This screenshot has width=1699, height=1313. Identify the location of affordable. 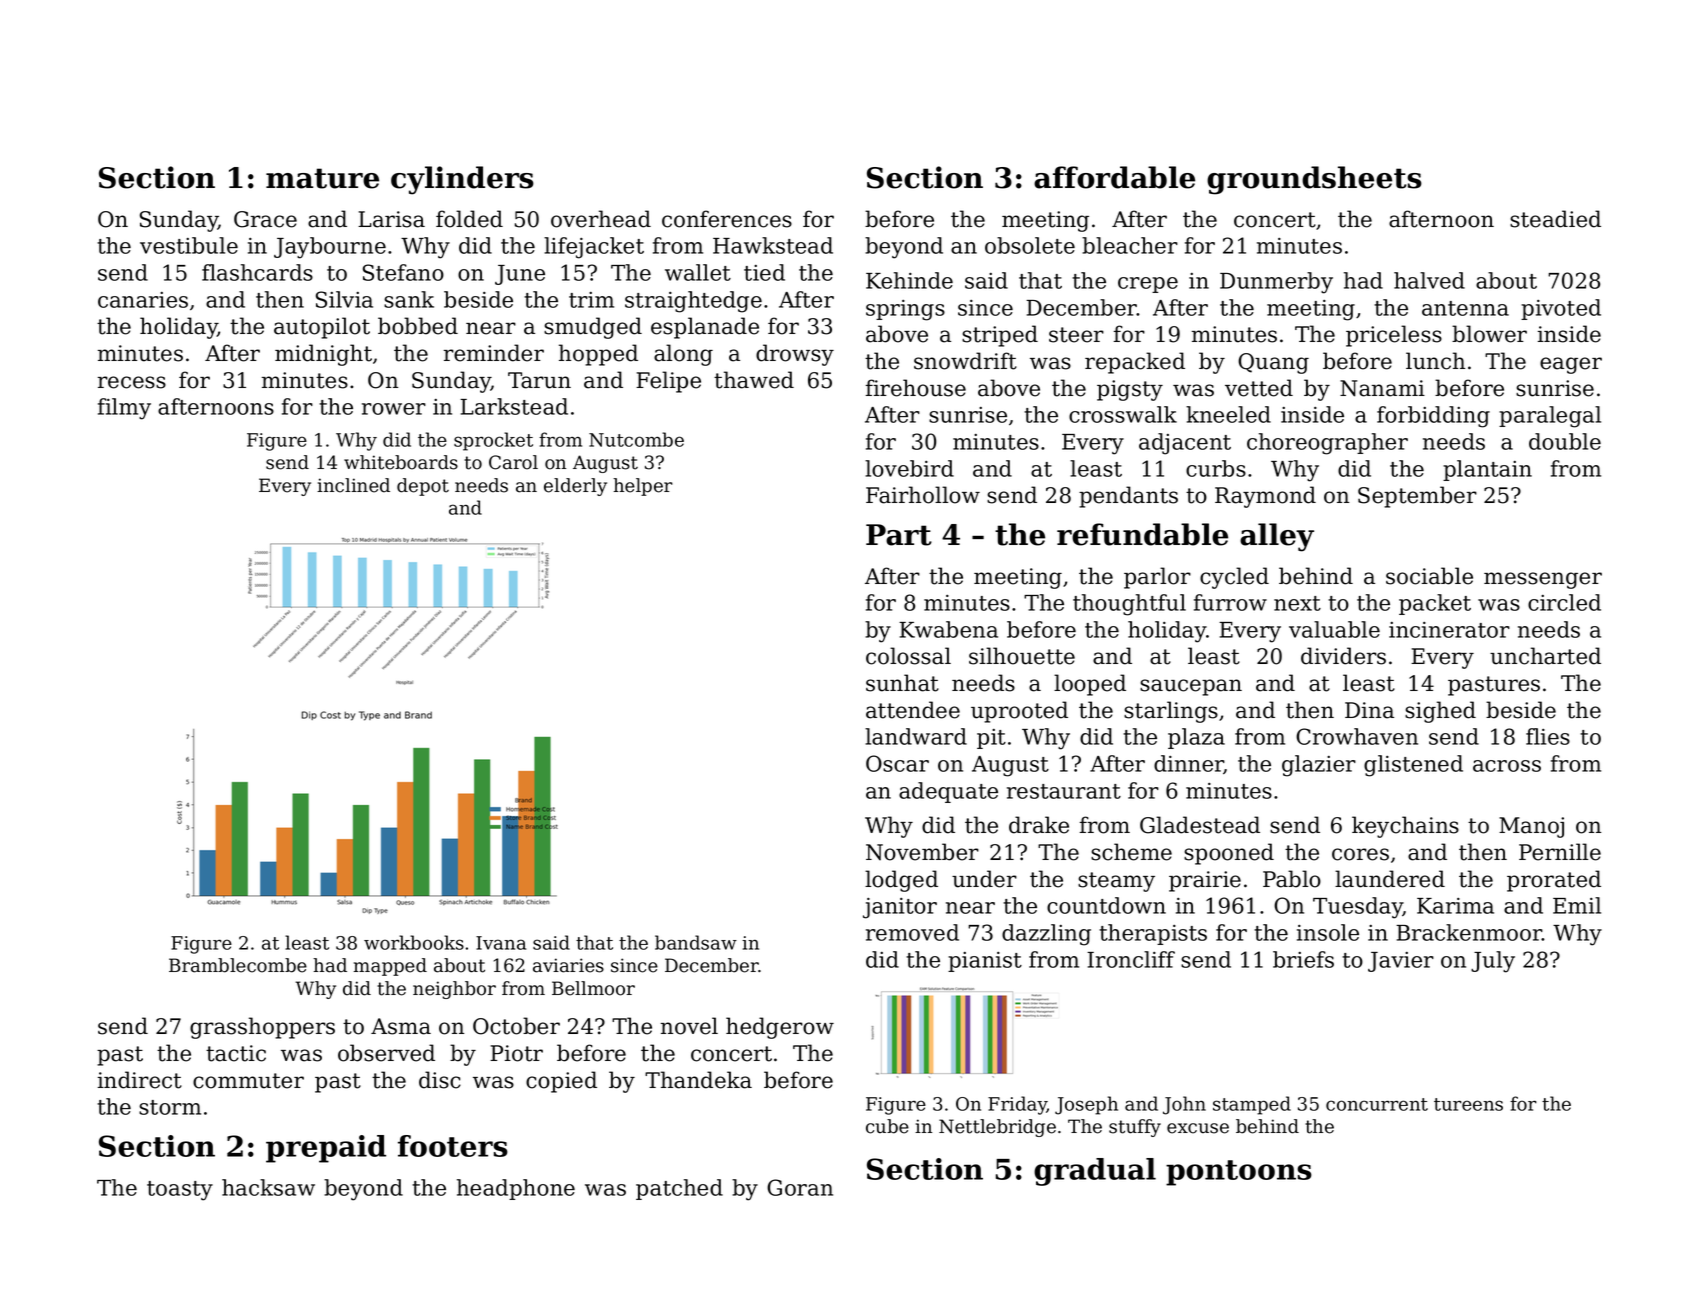
(1114, 177).
